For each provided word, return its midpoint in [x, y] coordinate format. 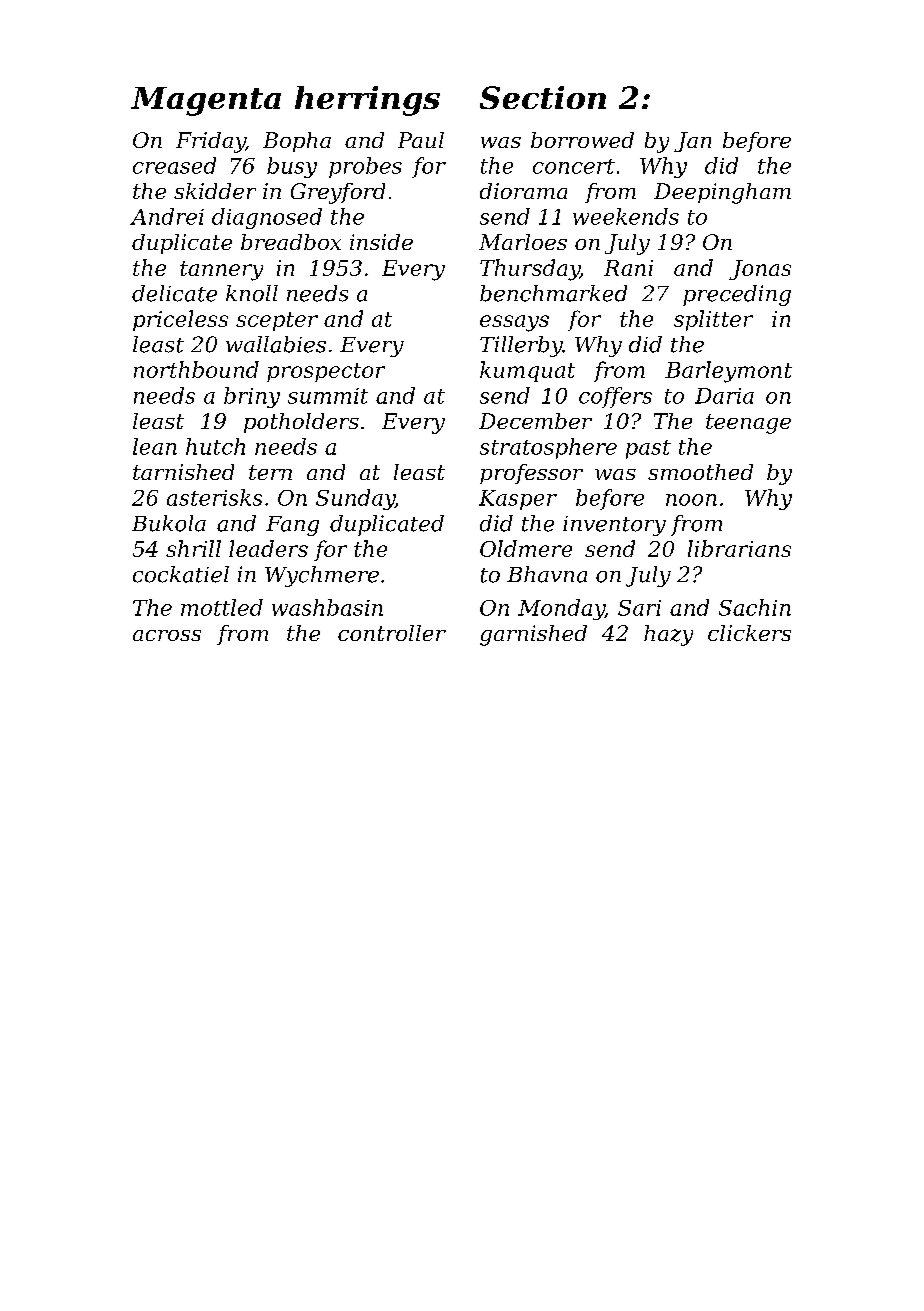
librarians [739, 548]
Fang [292, 526]
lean [155, 446]
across [167, 635]
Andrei [167, 216]
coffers [615, 397]
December [535, 421]
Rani [628, 268]
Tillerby [521, 346]
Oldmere [526, 548]
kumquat [527, 371]
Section [543, 97]
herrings [367, 101]
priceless [180, 320]
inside [381, 242]
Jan [692, 142]
